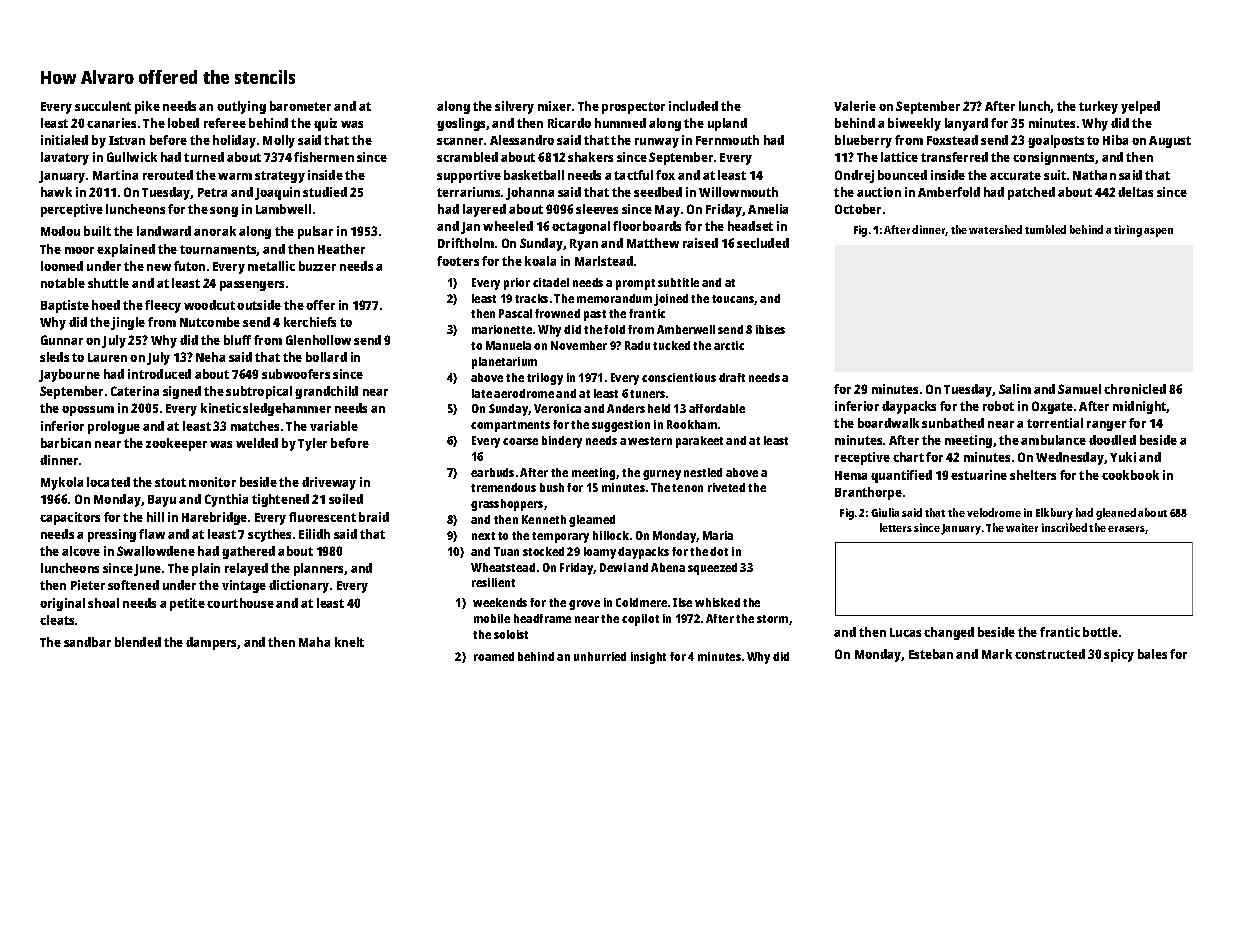 Image resolution: width=1233 pixels, height=952 pixels. I want to click on pulsar, so click(315, 232).
